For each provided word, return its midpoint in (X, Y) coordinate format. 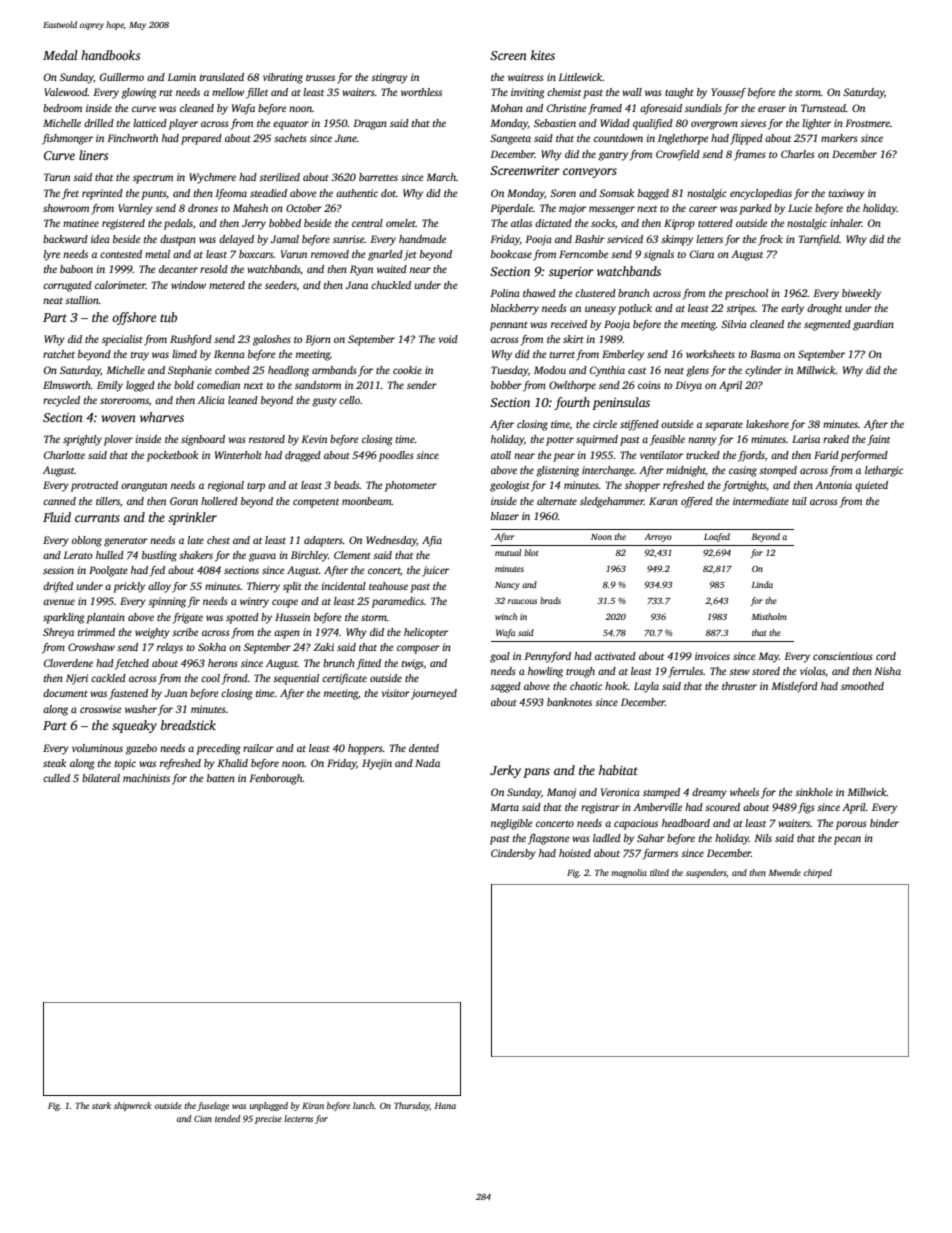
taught (679, 93)
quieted (871, 486)
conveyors (590, 173)
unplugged (268, 1106)
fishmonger (67, 139)
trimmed (96, 632)
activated (615, 656)
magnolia (629, 873)
